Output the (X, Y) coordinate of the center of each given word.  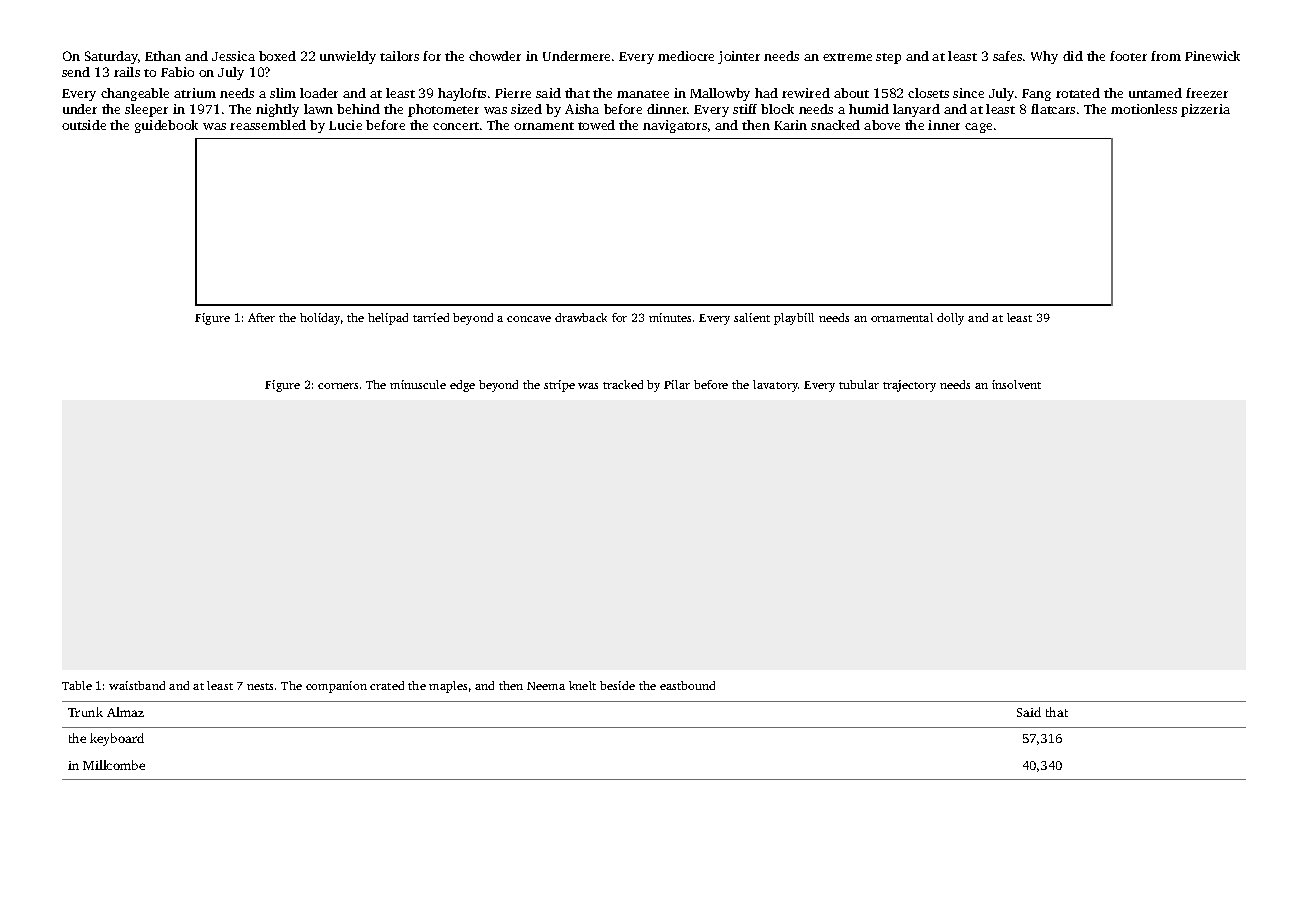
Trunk (85, 712)
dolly (950, 319)
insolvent (1016, 384)
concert (456, 126)
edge (462, 386)
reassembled (268, 125)
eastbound (687, 685)
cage (978, 128)
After (261, 317)
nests (260, 686)
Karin (790, 125)
